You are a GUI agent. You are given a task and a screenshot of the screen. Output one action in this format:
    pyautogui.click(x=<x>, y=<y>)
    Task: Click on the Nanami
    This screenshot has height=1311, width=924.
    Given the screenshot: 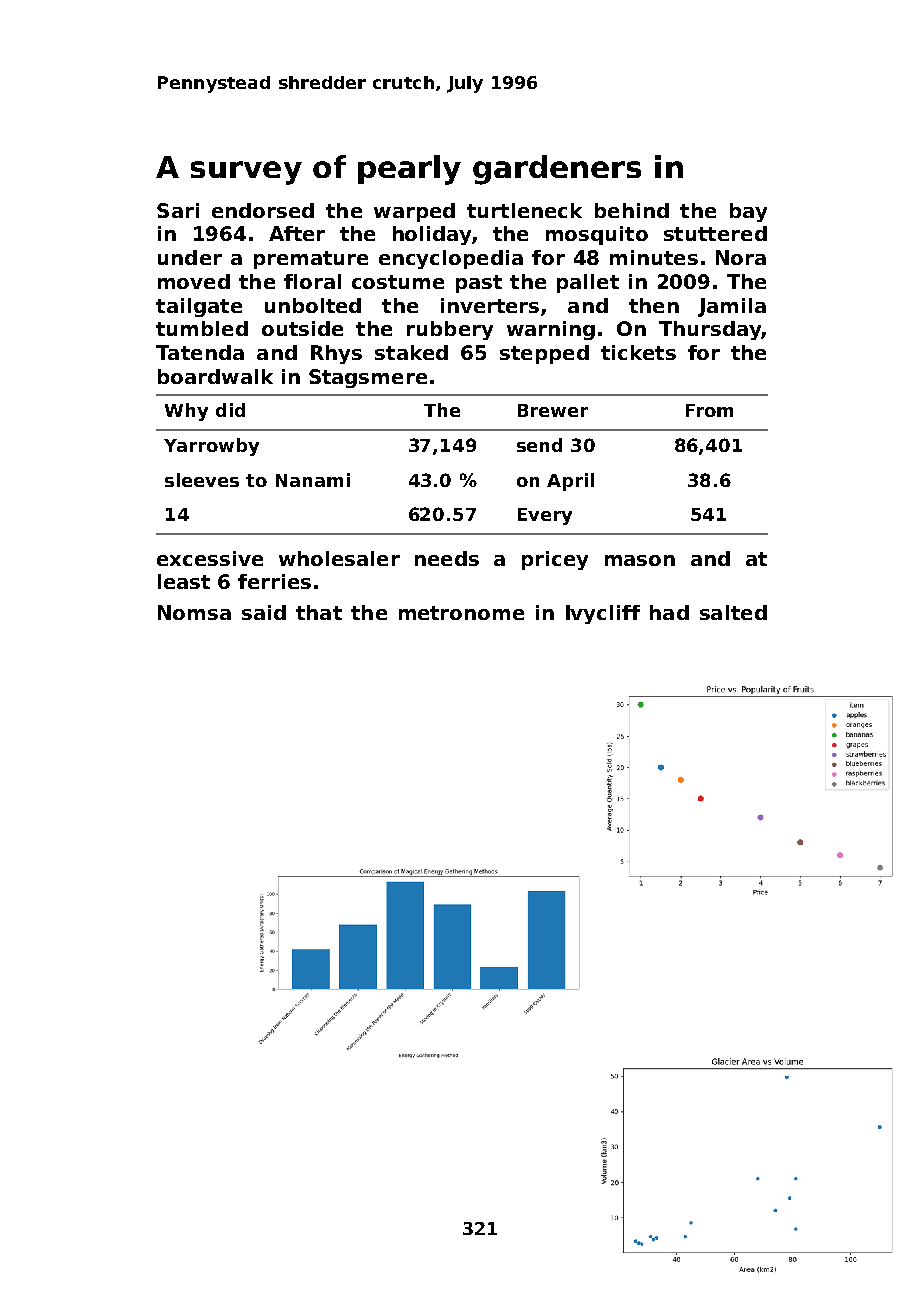 What is the action you would take?
    pyautogui.click(x=313, y=480)
